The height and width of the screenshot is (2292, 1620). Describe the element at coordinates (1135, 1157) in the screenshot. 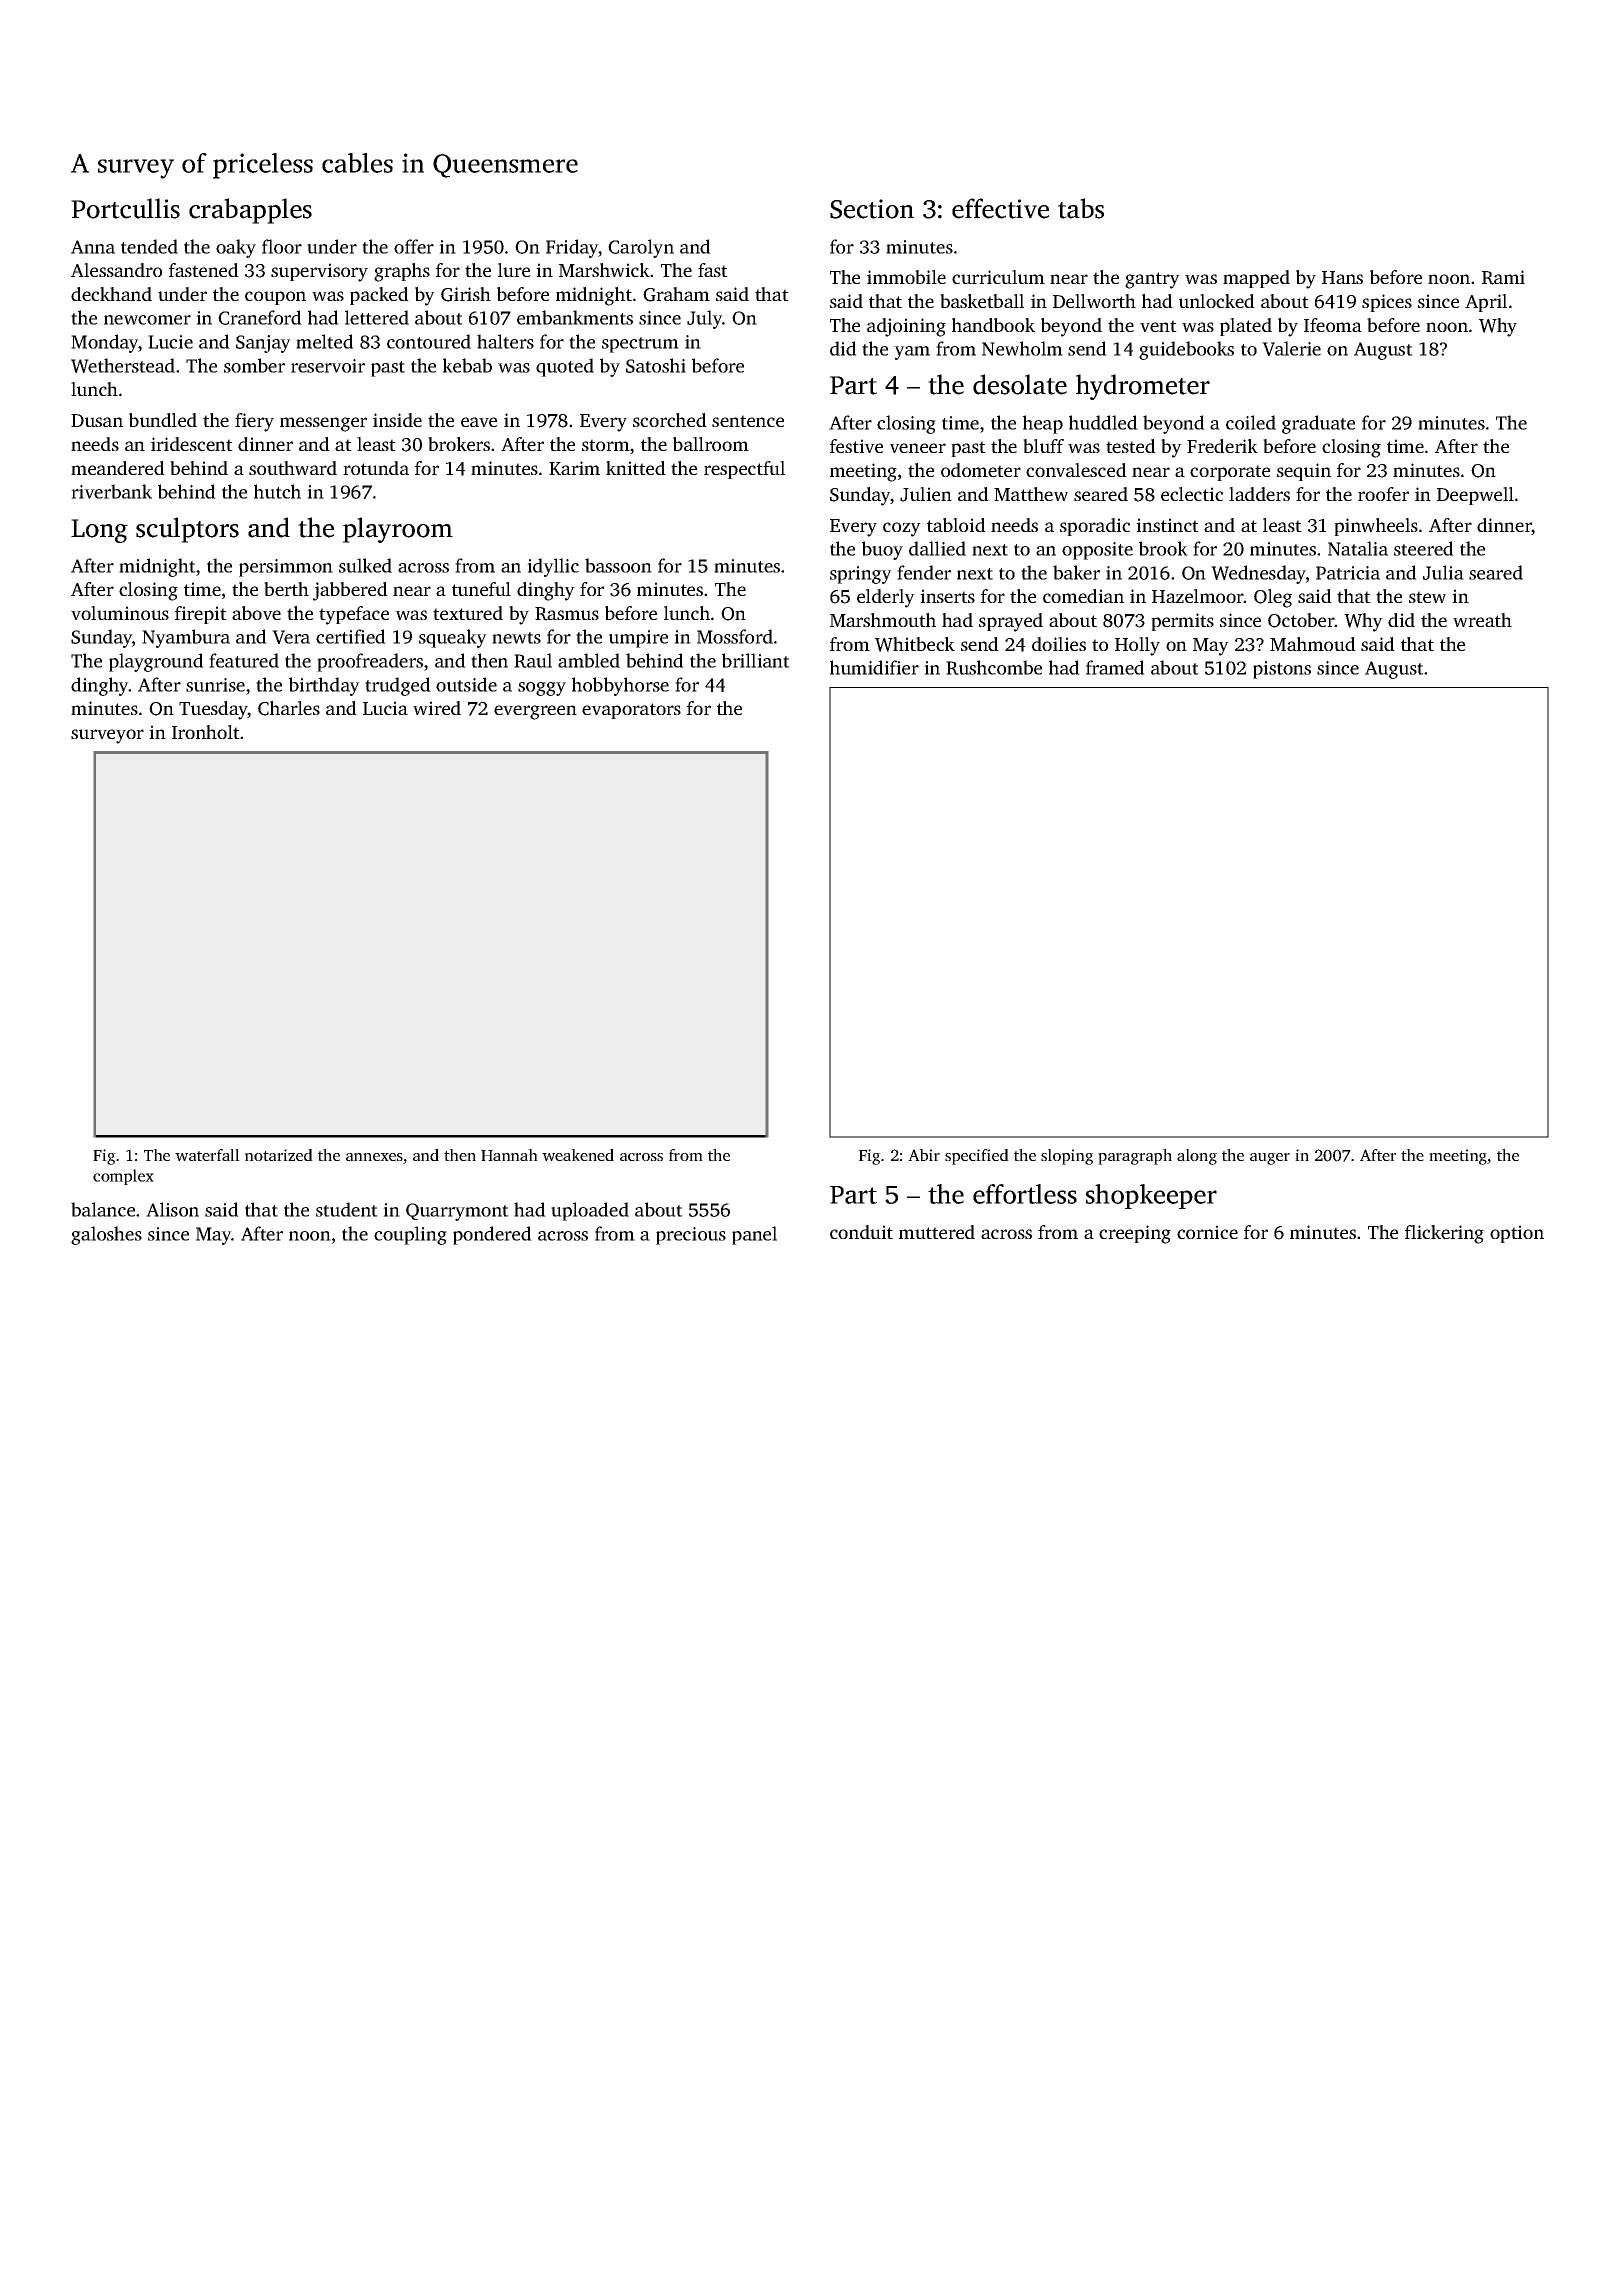

I see `paragraph` at that location.
